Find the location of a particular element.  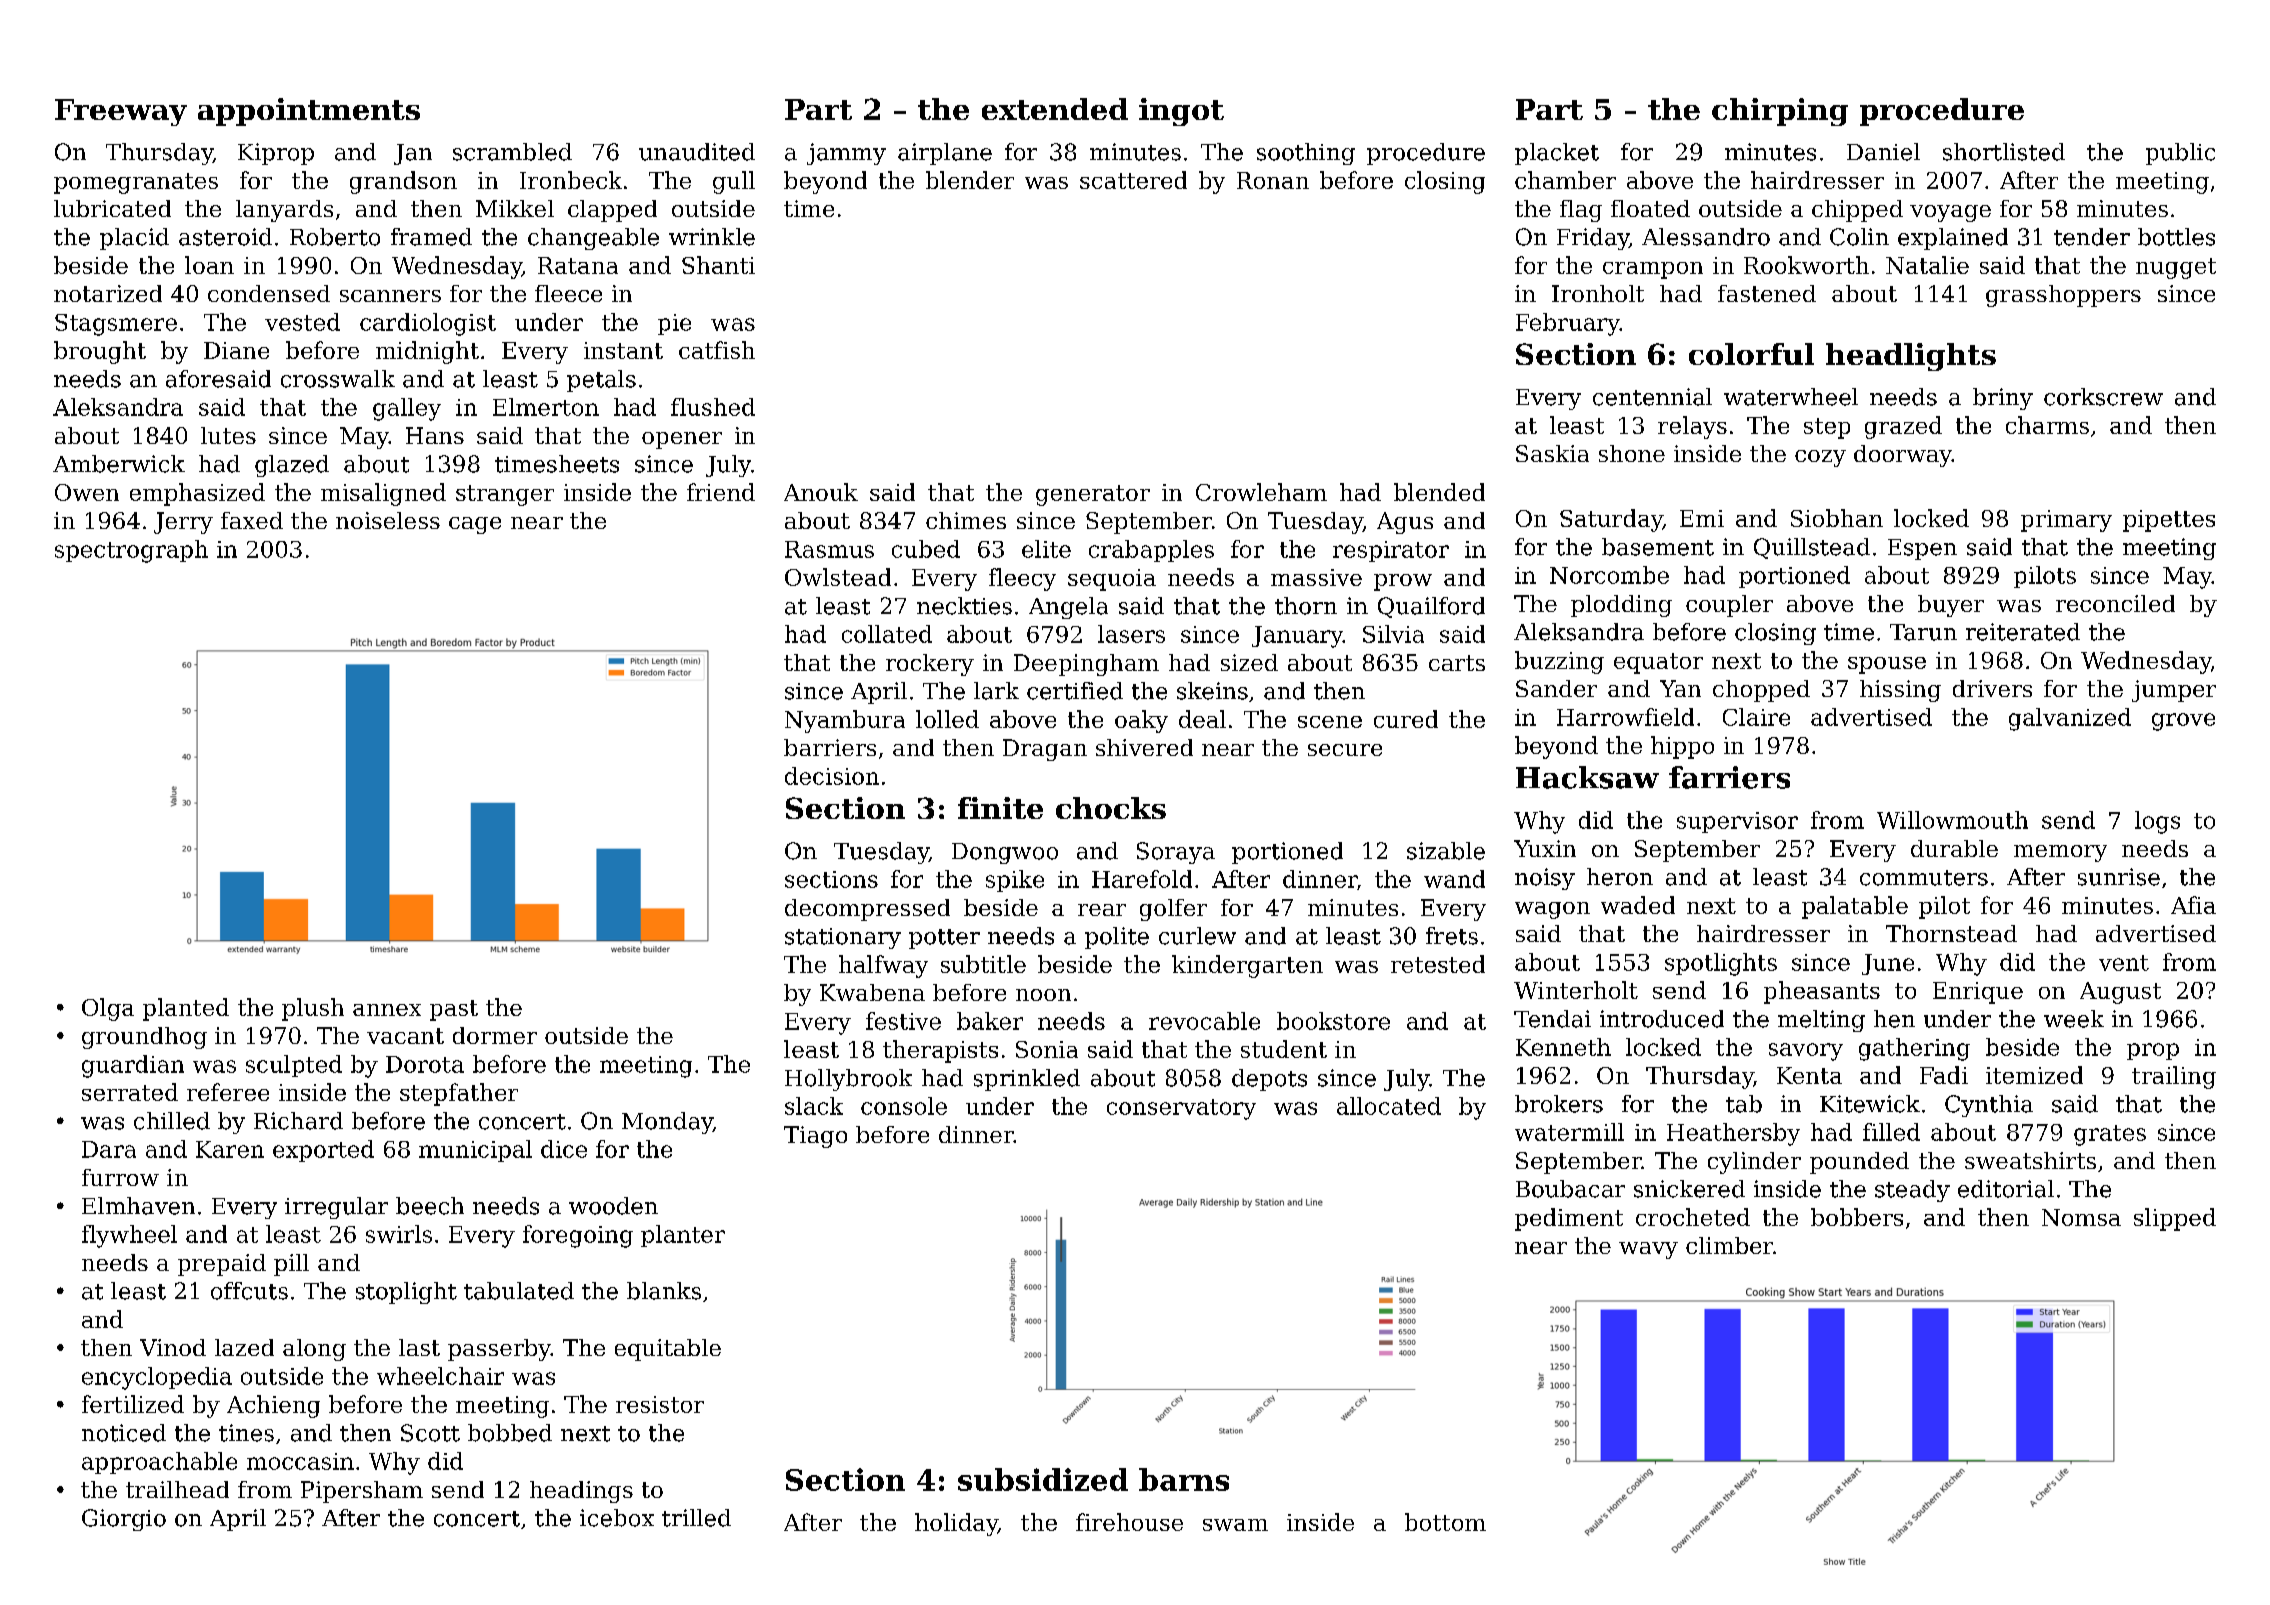

planted is located at coordinates (186, 1009).
